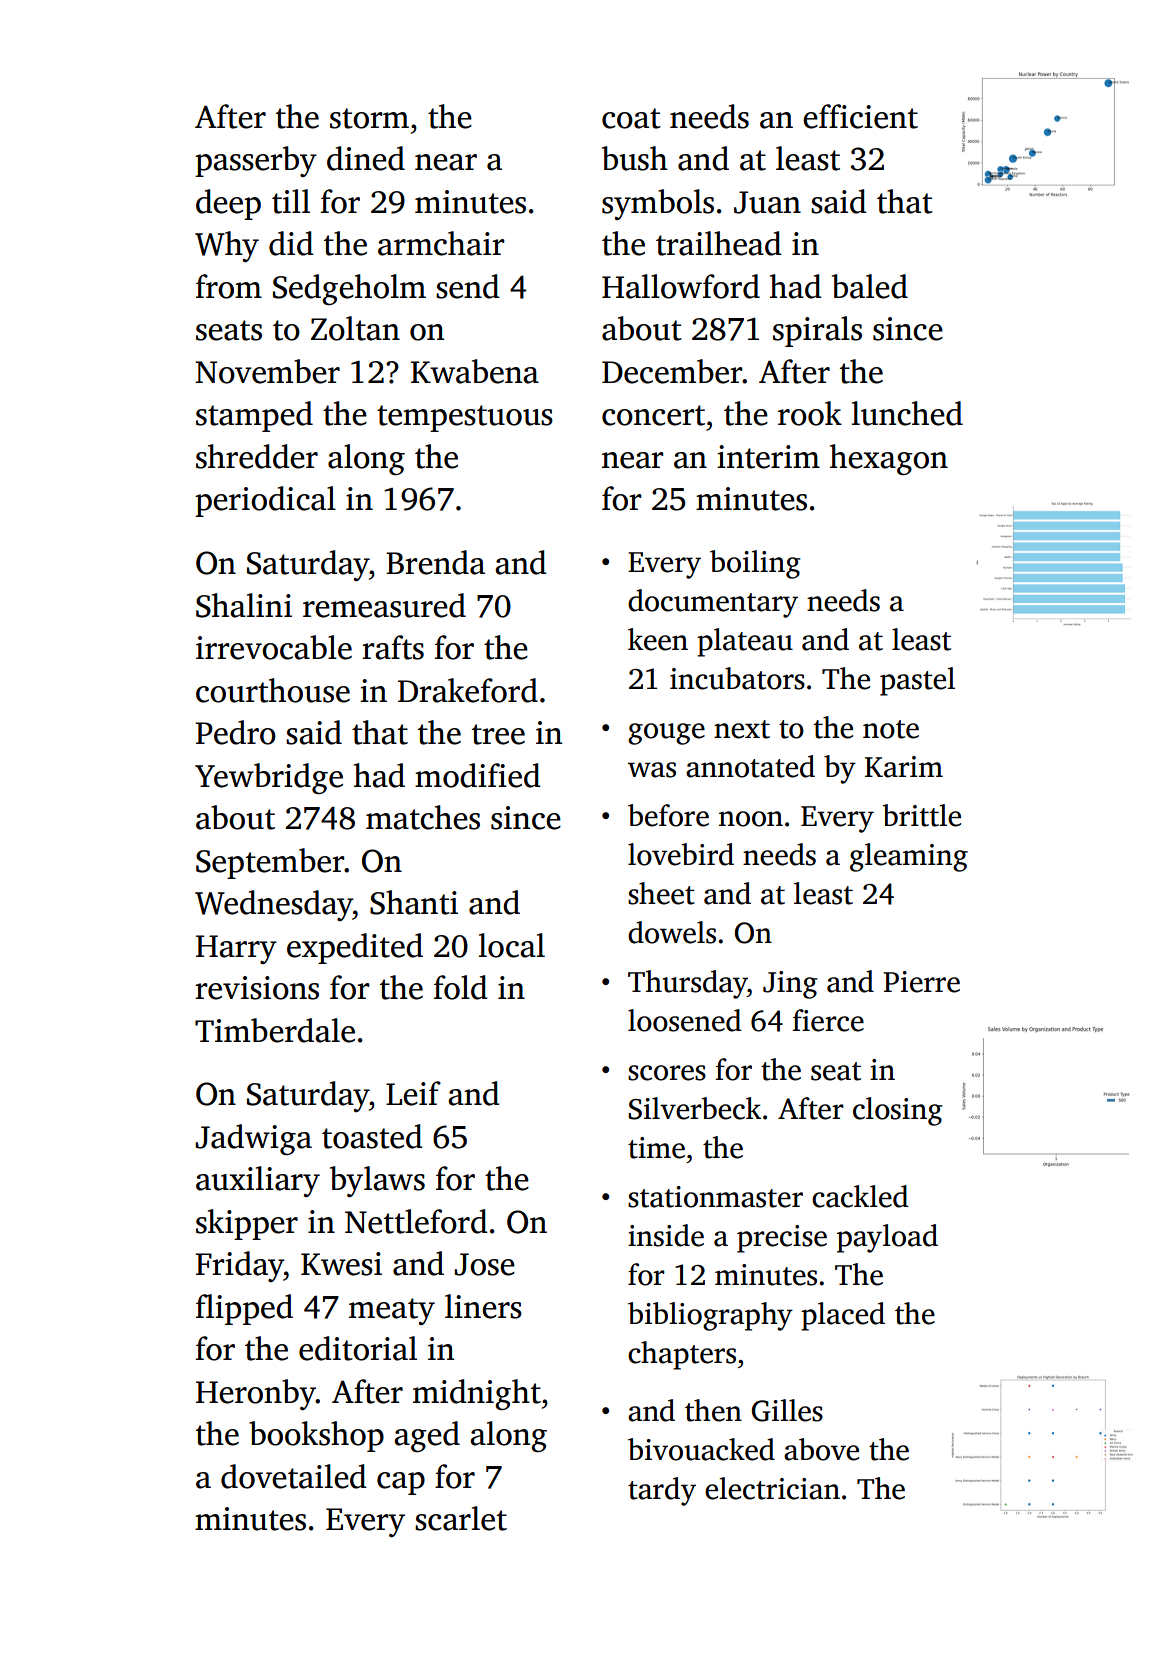 This image has width=1165, height=1654. I want to click on midnight, so click(477, 1394).
